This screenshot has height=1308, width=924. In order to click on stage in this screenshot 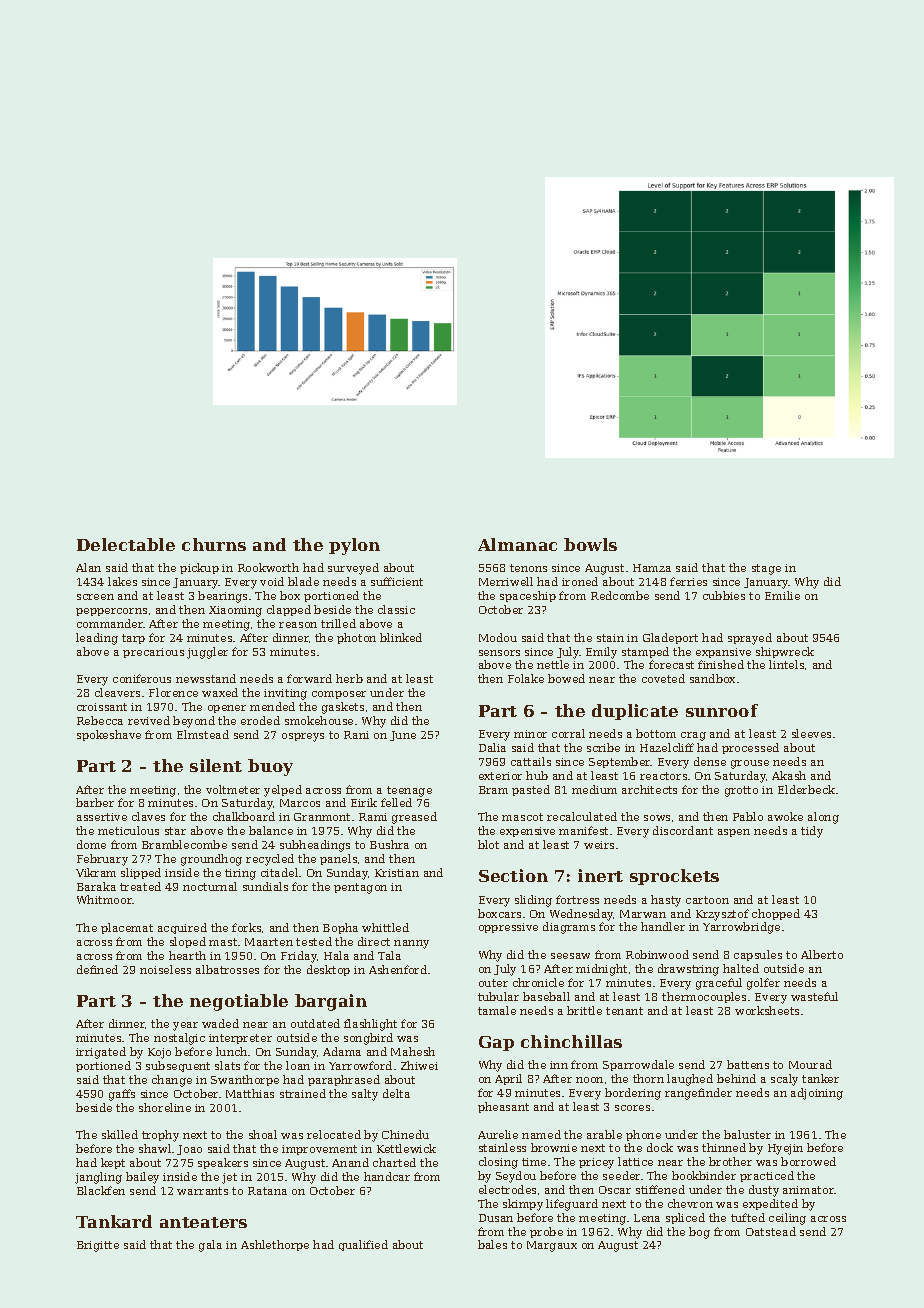, I will do `click(766, 569)`.
